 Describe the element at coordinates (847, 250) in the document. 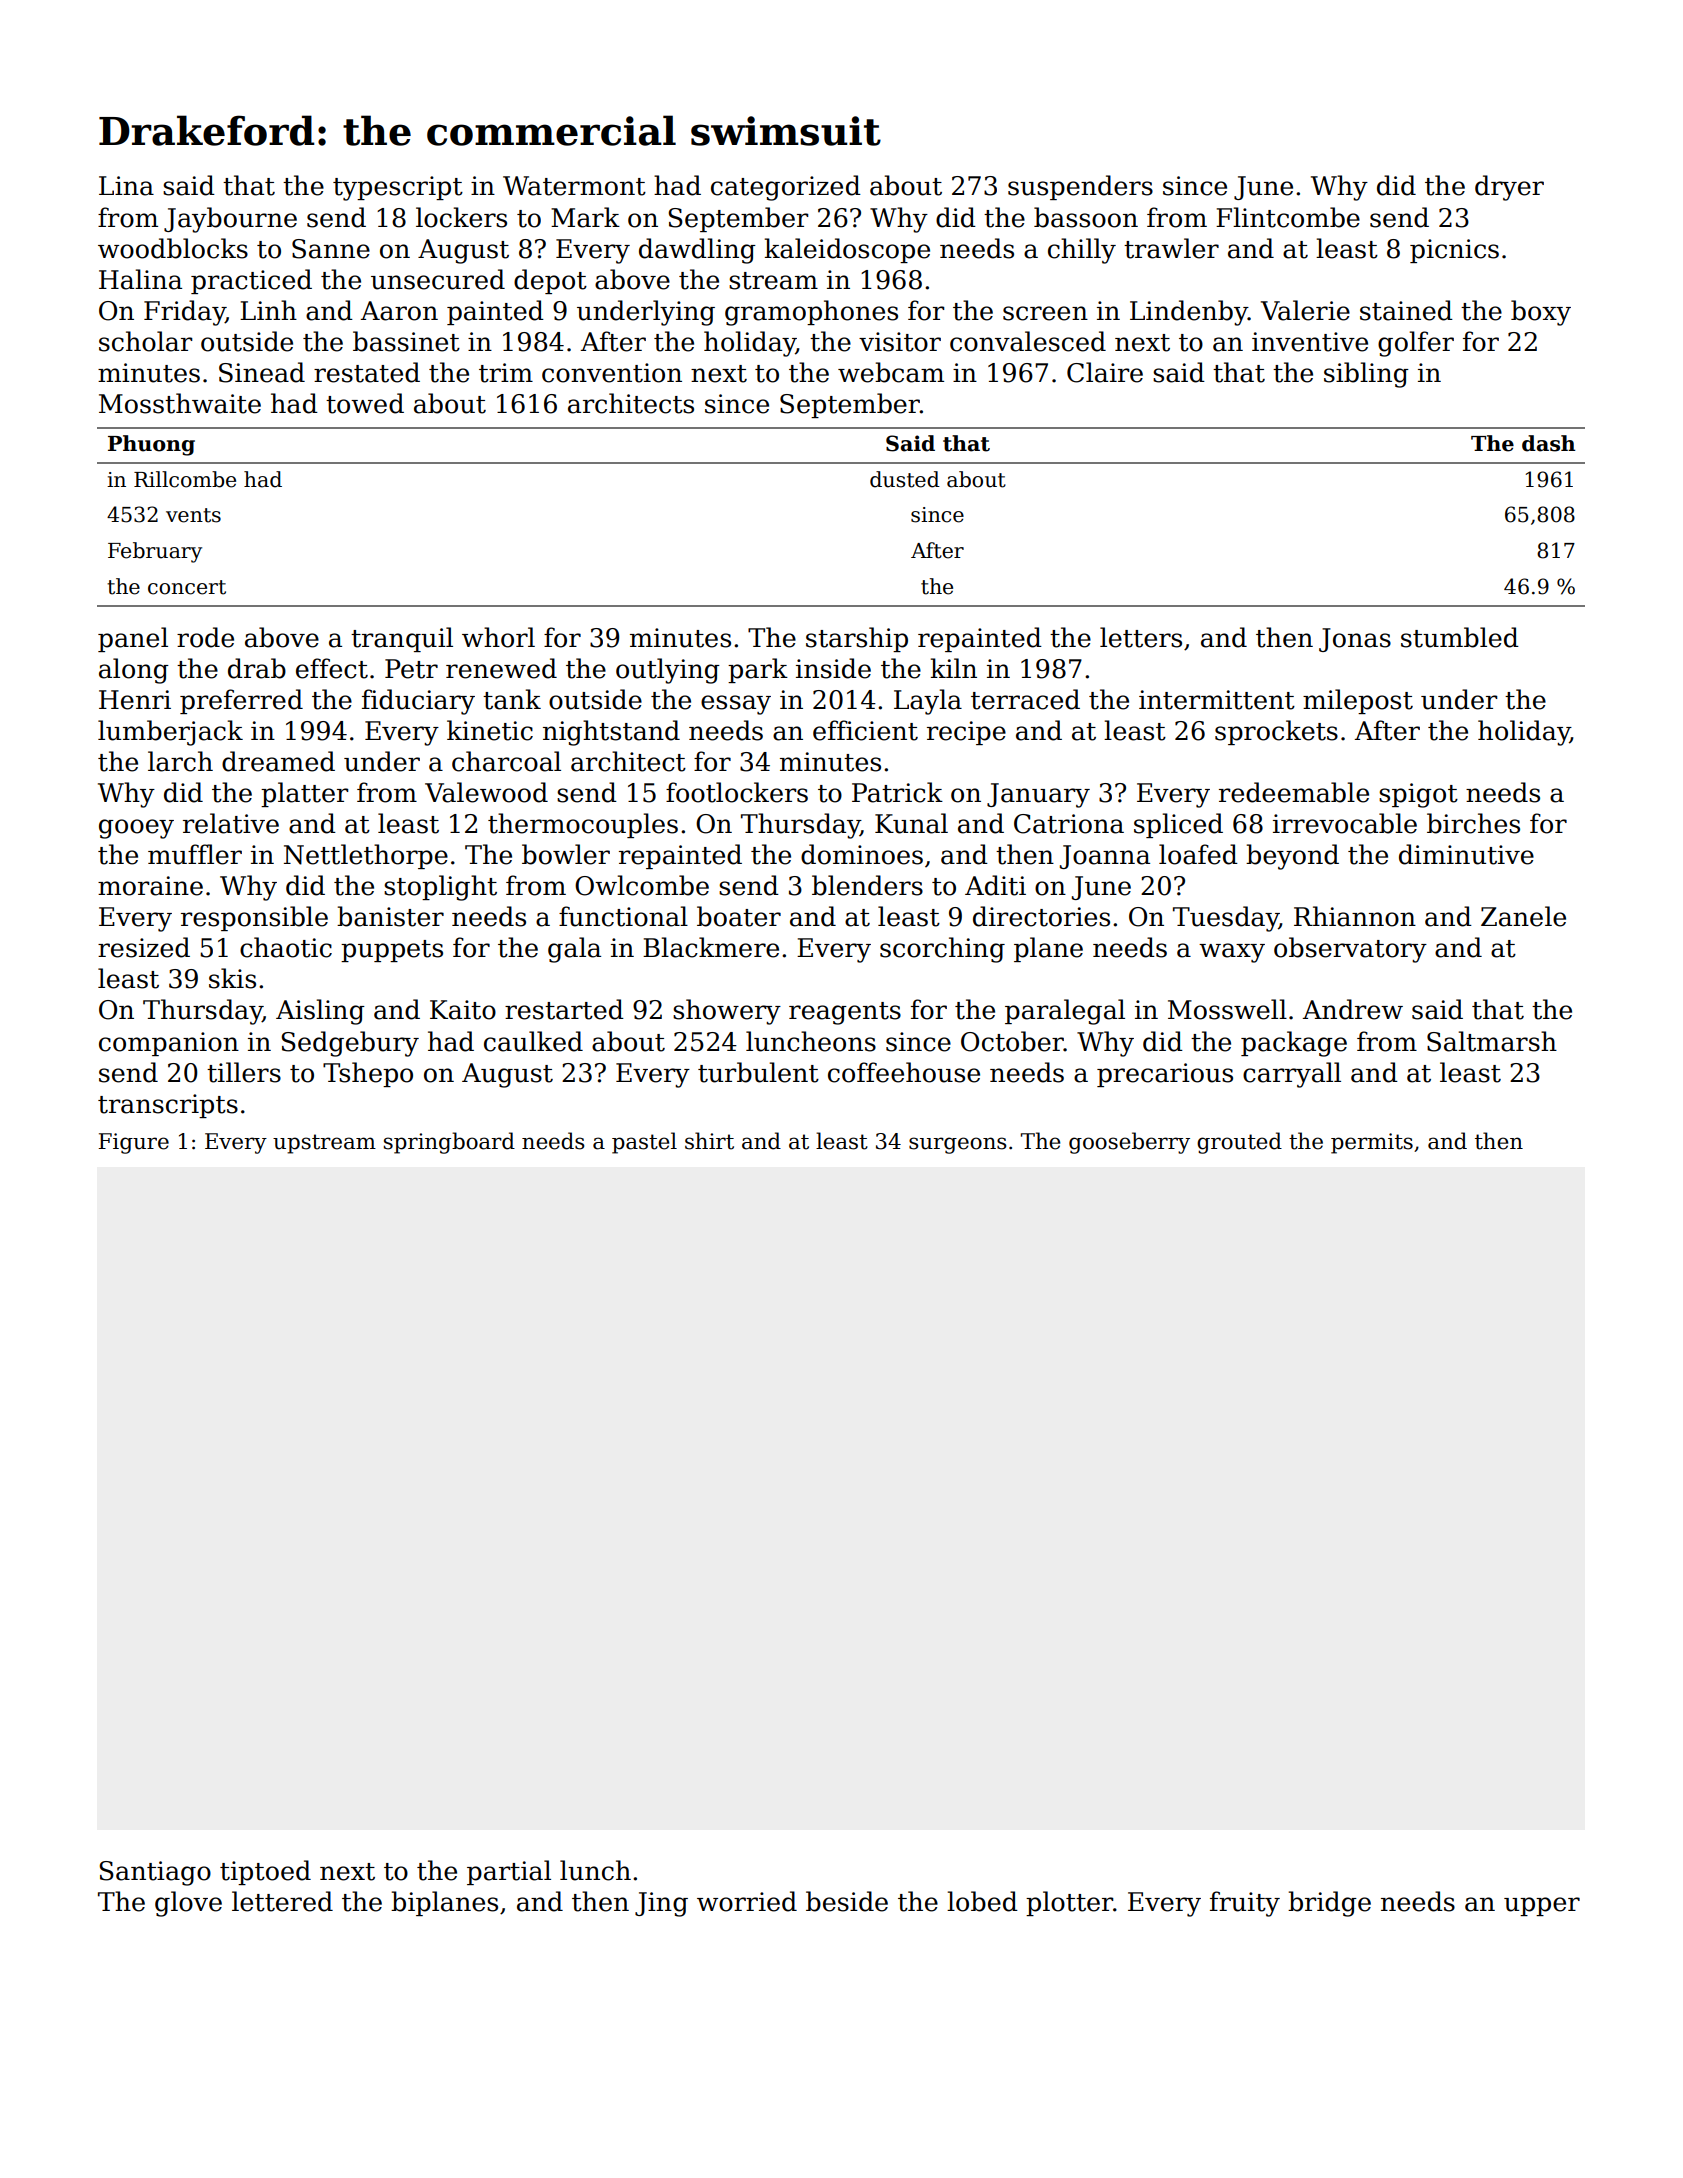

I see `kaleidoscope` at that location.
